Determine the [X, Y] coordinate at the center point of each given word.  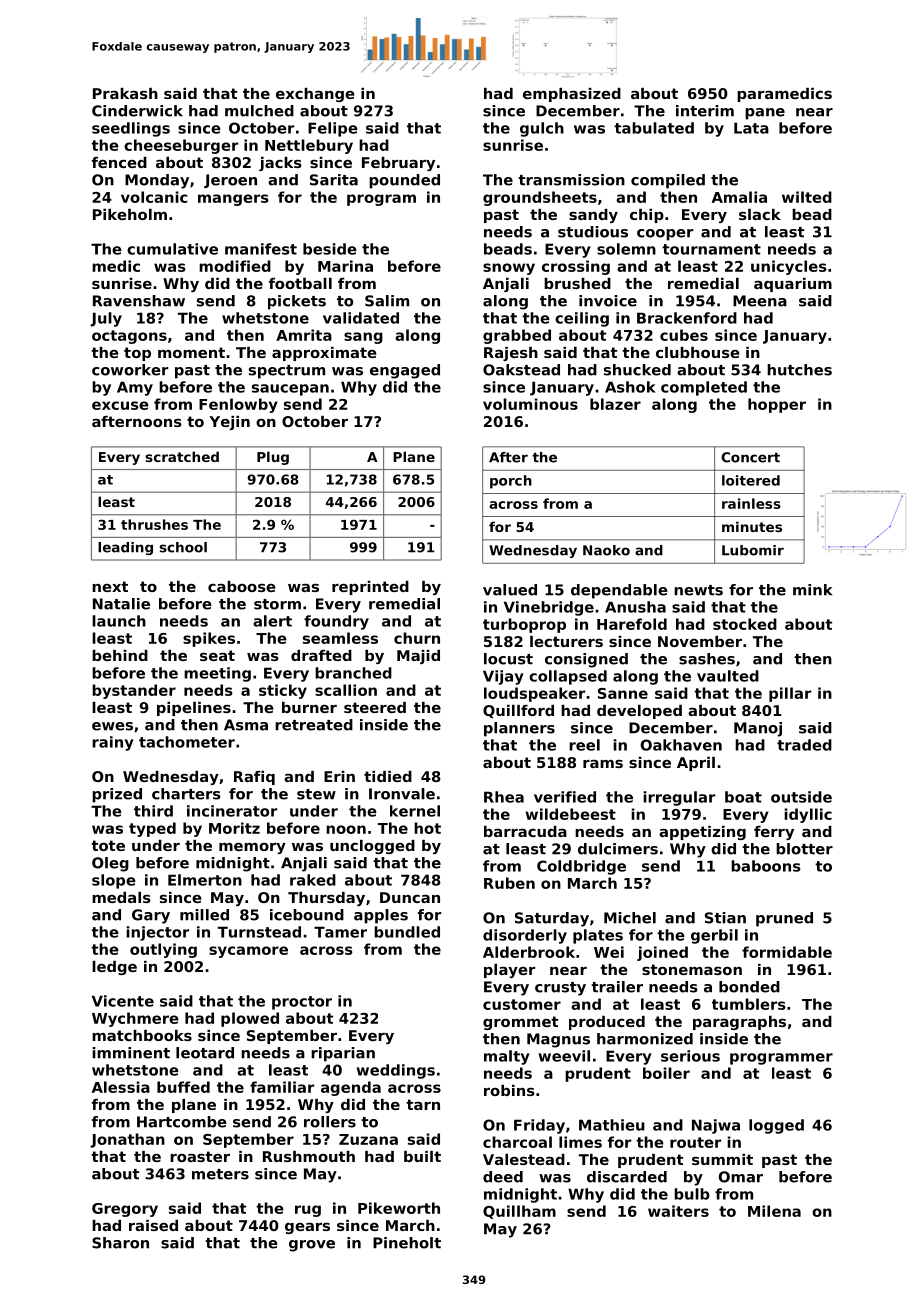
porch [511, 482]
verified [565, 797]
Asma [246, 725]
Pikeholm [130, 214]
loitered [751, 480]
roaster [200, 1156]
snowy [509, 269]
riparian [343, 1054]
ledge [114, 968]
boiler [666, 1073]
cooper [665, 235]
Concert [750, 457]
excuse [120, 405]
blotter [804, 849]
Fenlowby [238, 405]
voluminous [530, 404]
